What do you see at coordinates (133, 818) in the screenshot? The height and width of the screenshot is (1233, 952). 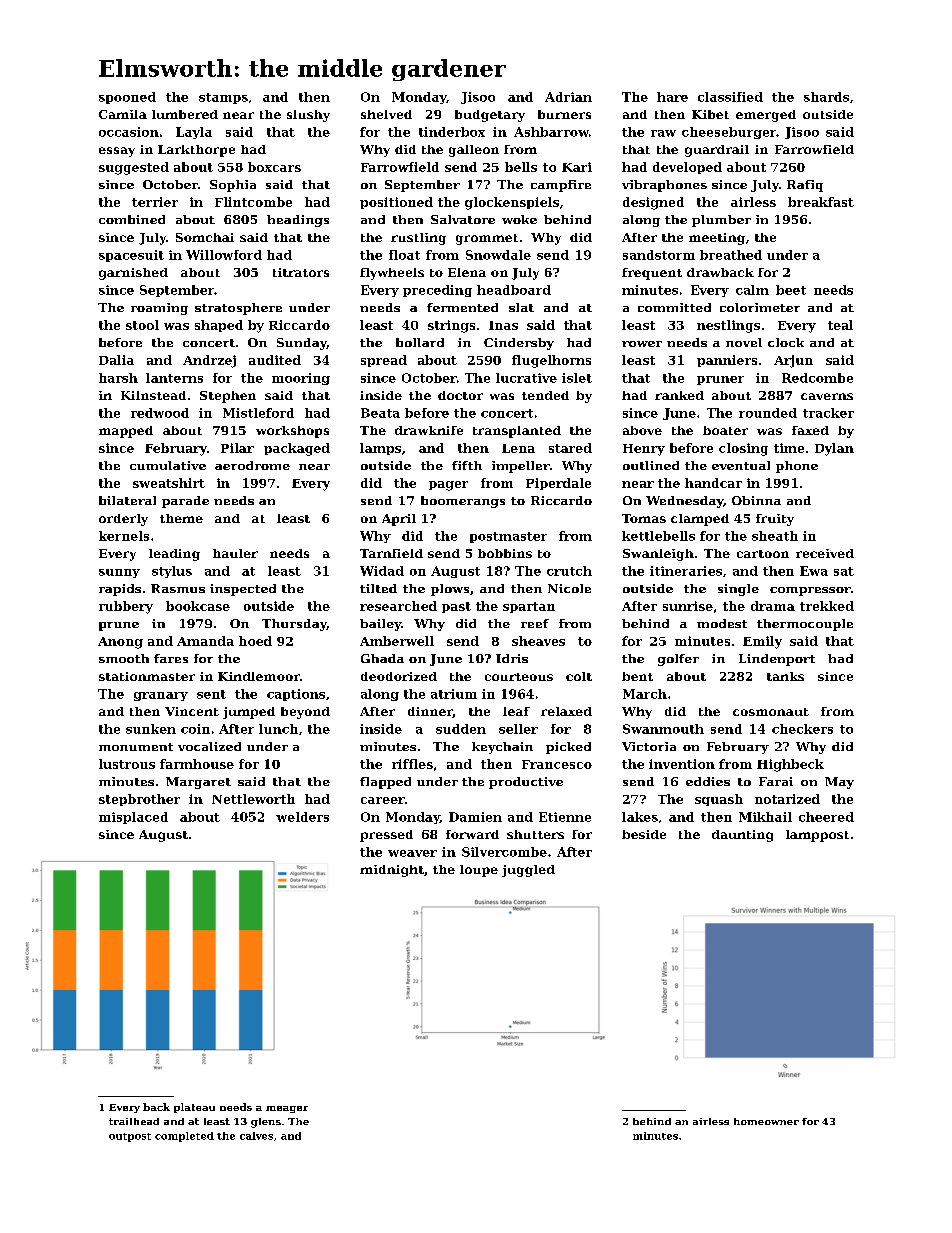 I see `misplaced` at bounding box center [133, 818].
